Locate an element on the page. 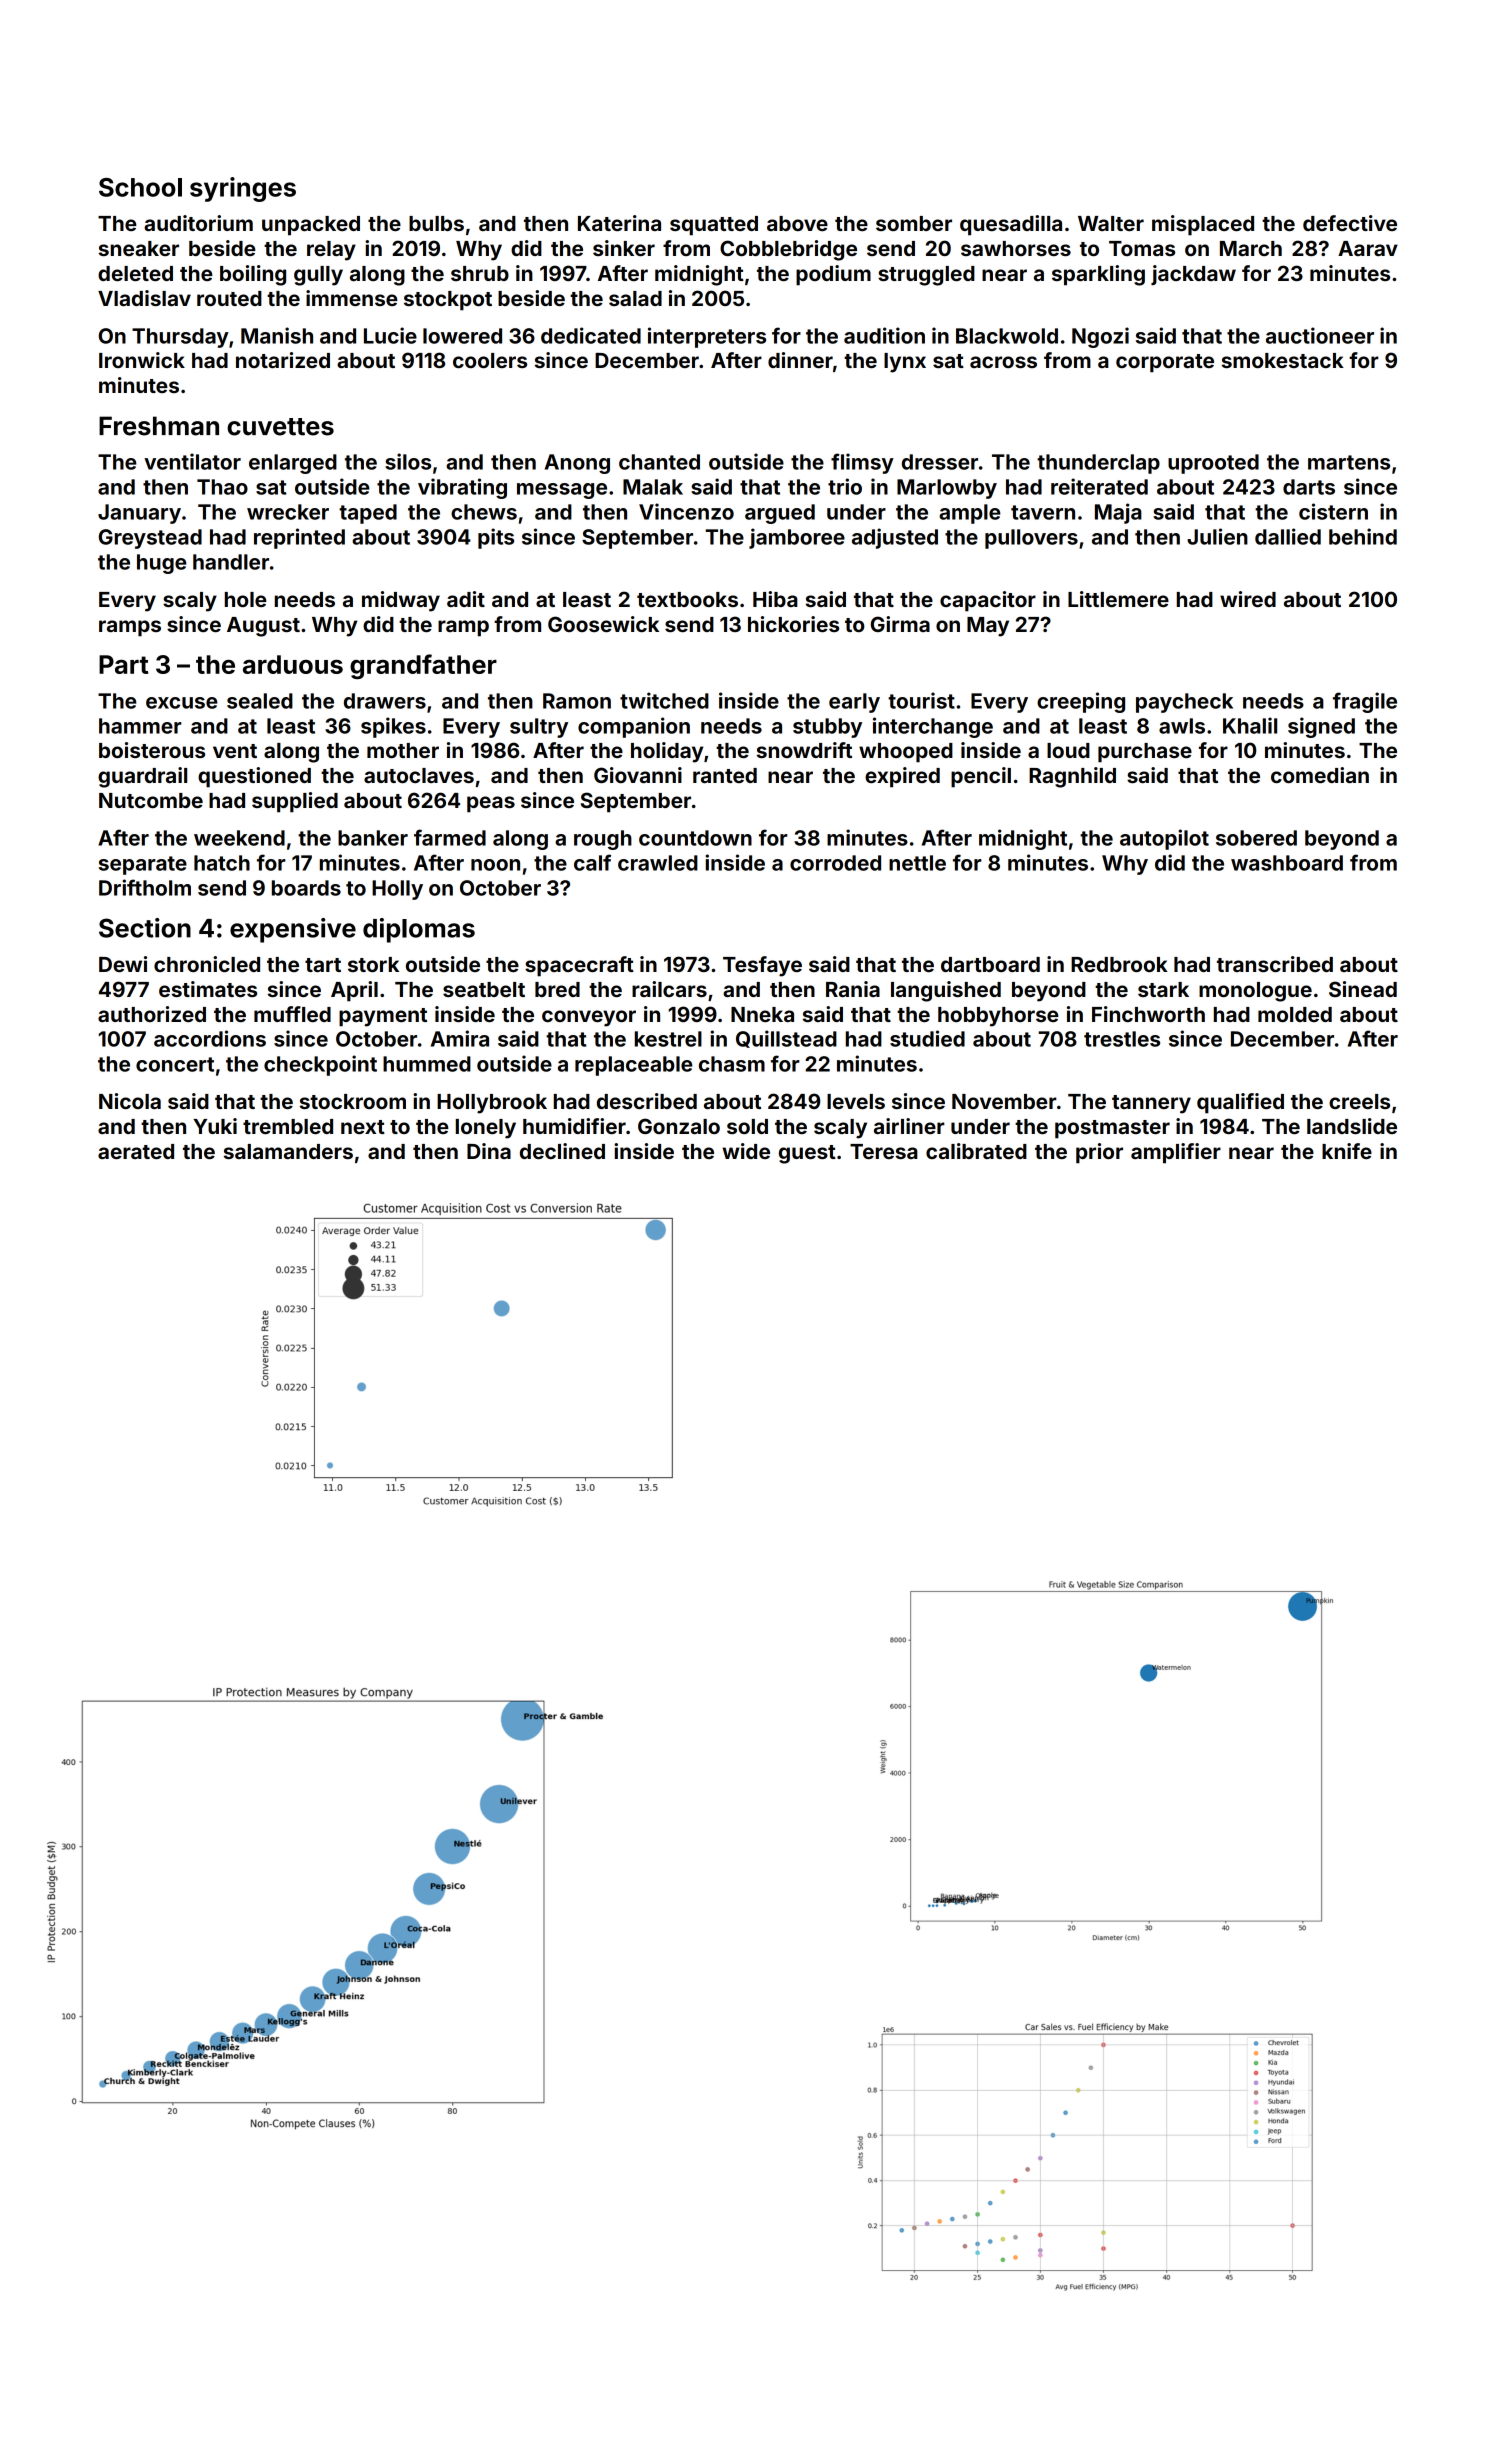 The width and height of the page is (1496, 2464). interpreters is located at coordinates (707, 337).
